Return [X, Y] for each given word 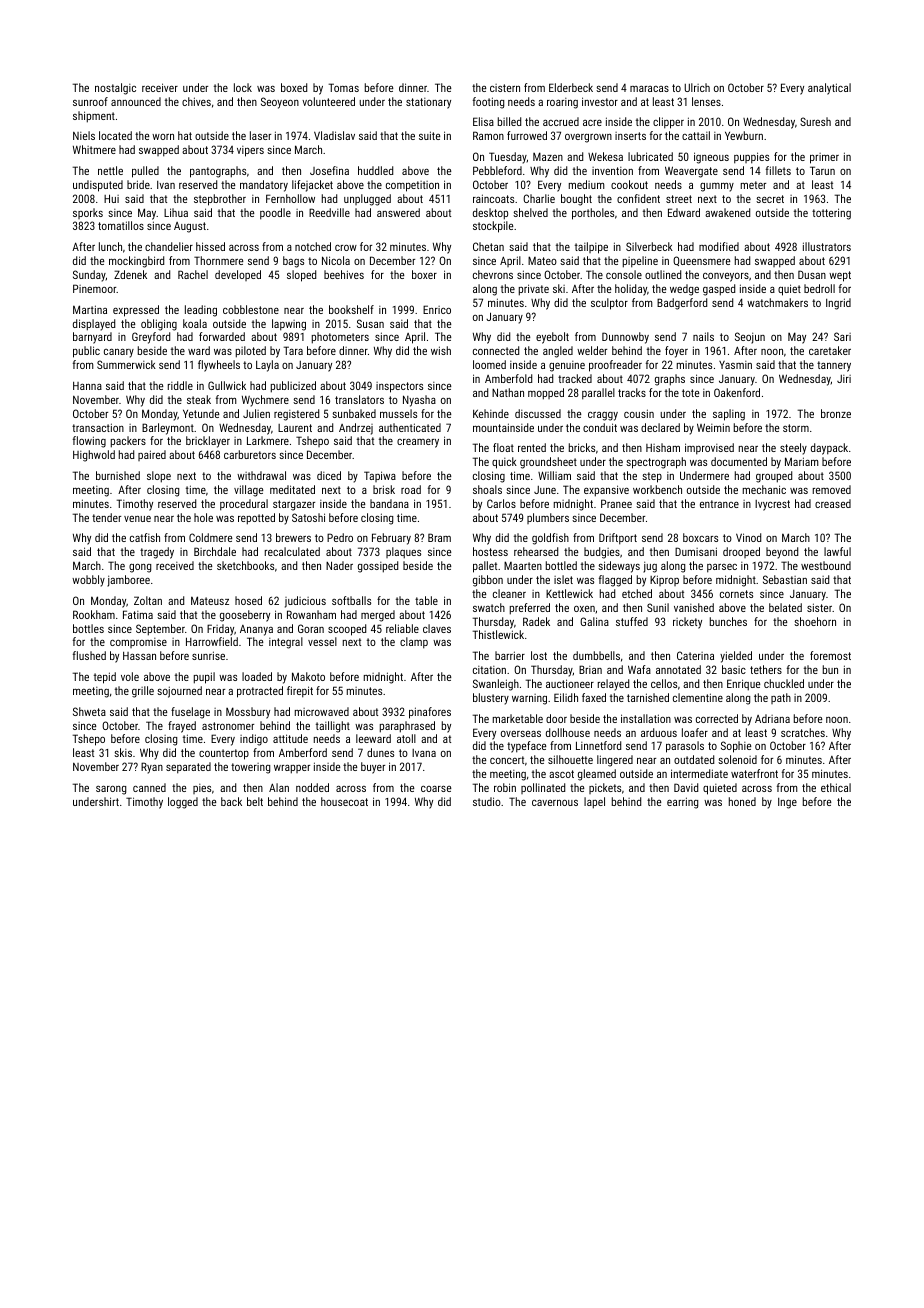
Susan [370, 323]
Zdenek [130, 274]
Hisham [663, 447]
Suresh [815, 121]
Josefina [329, 170]
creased [833, 503]
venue [137, 519]
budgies [602, 553]
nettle [110, 170]
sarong [111, 790]
